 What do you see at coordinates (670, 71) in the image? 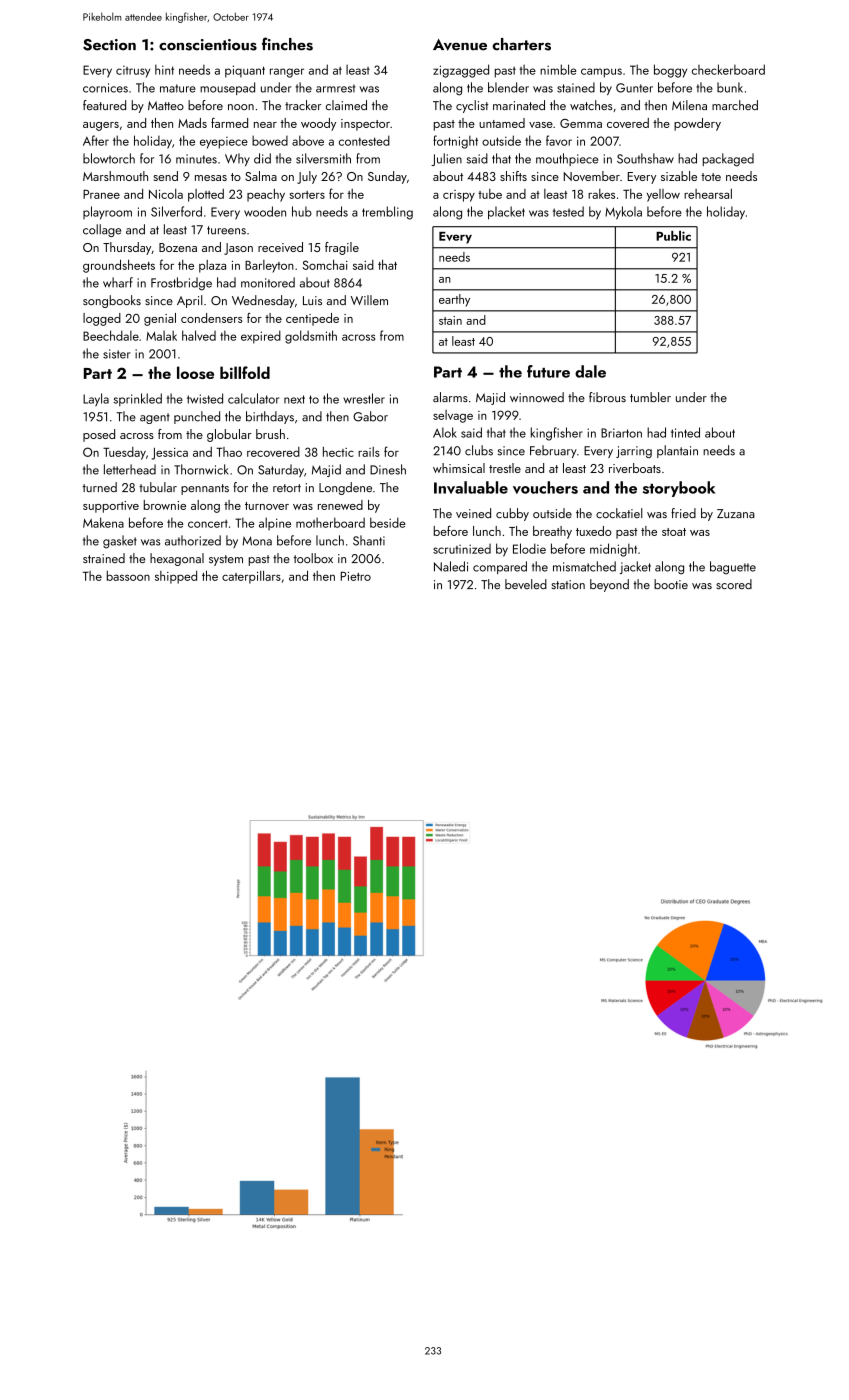
I see `boggy` at bounding box center [670, 71].
